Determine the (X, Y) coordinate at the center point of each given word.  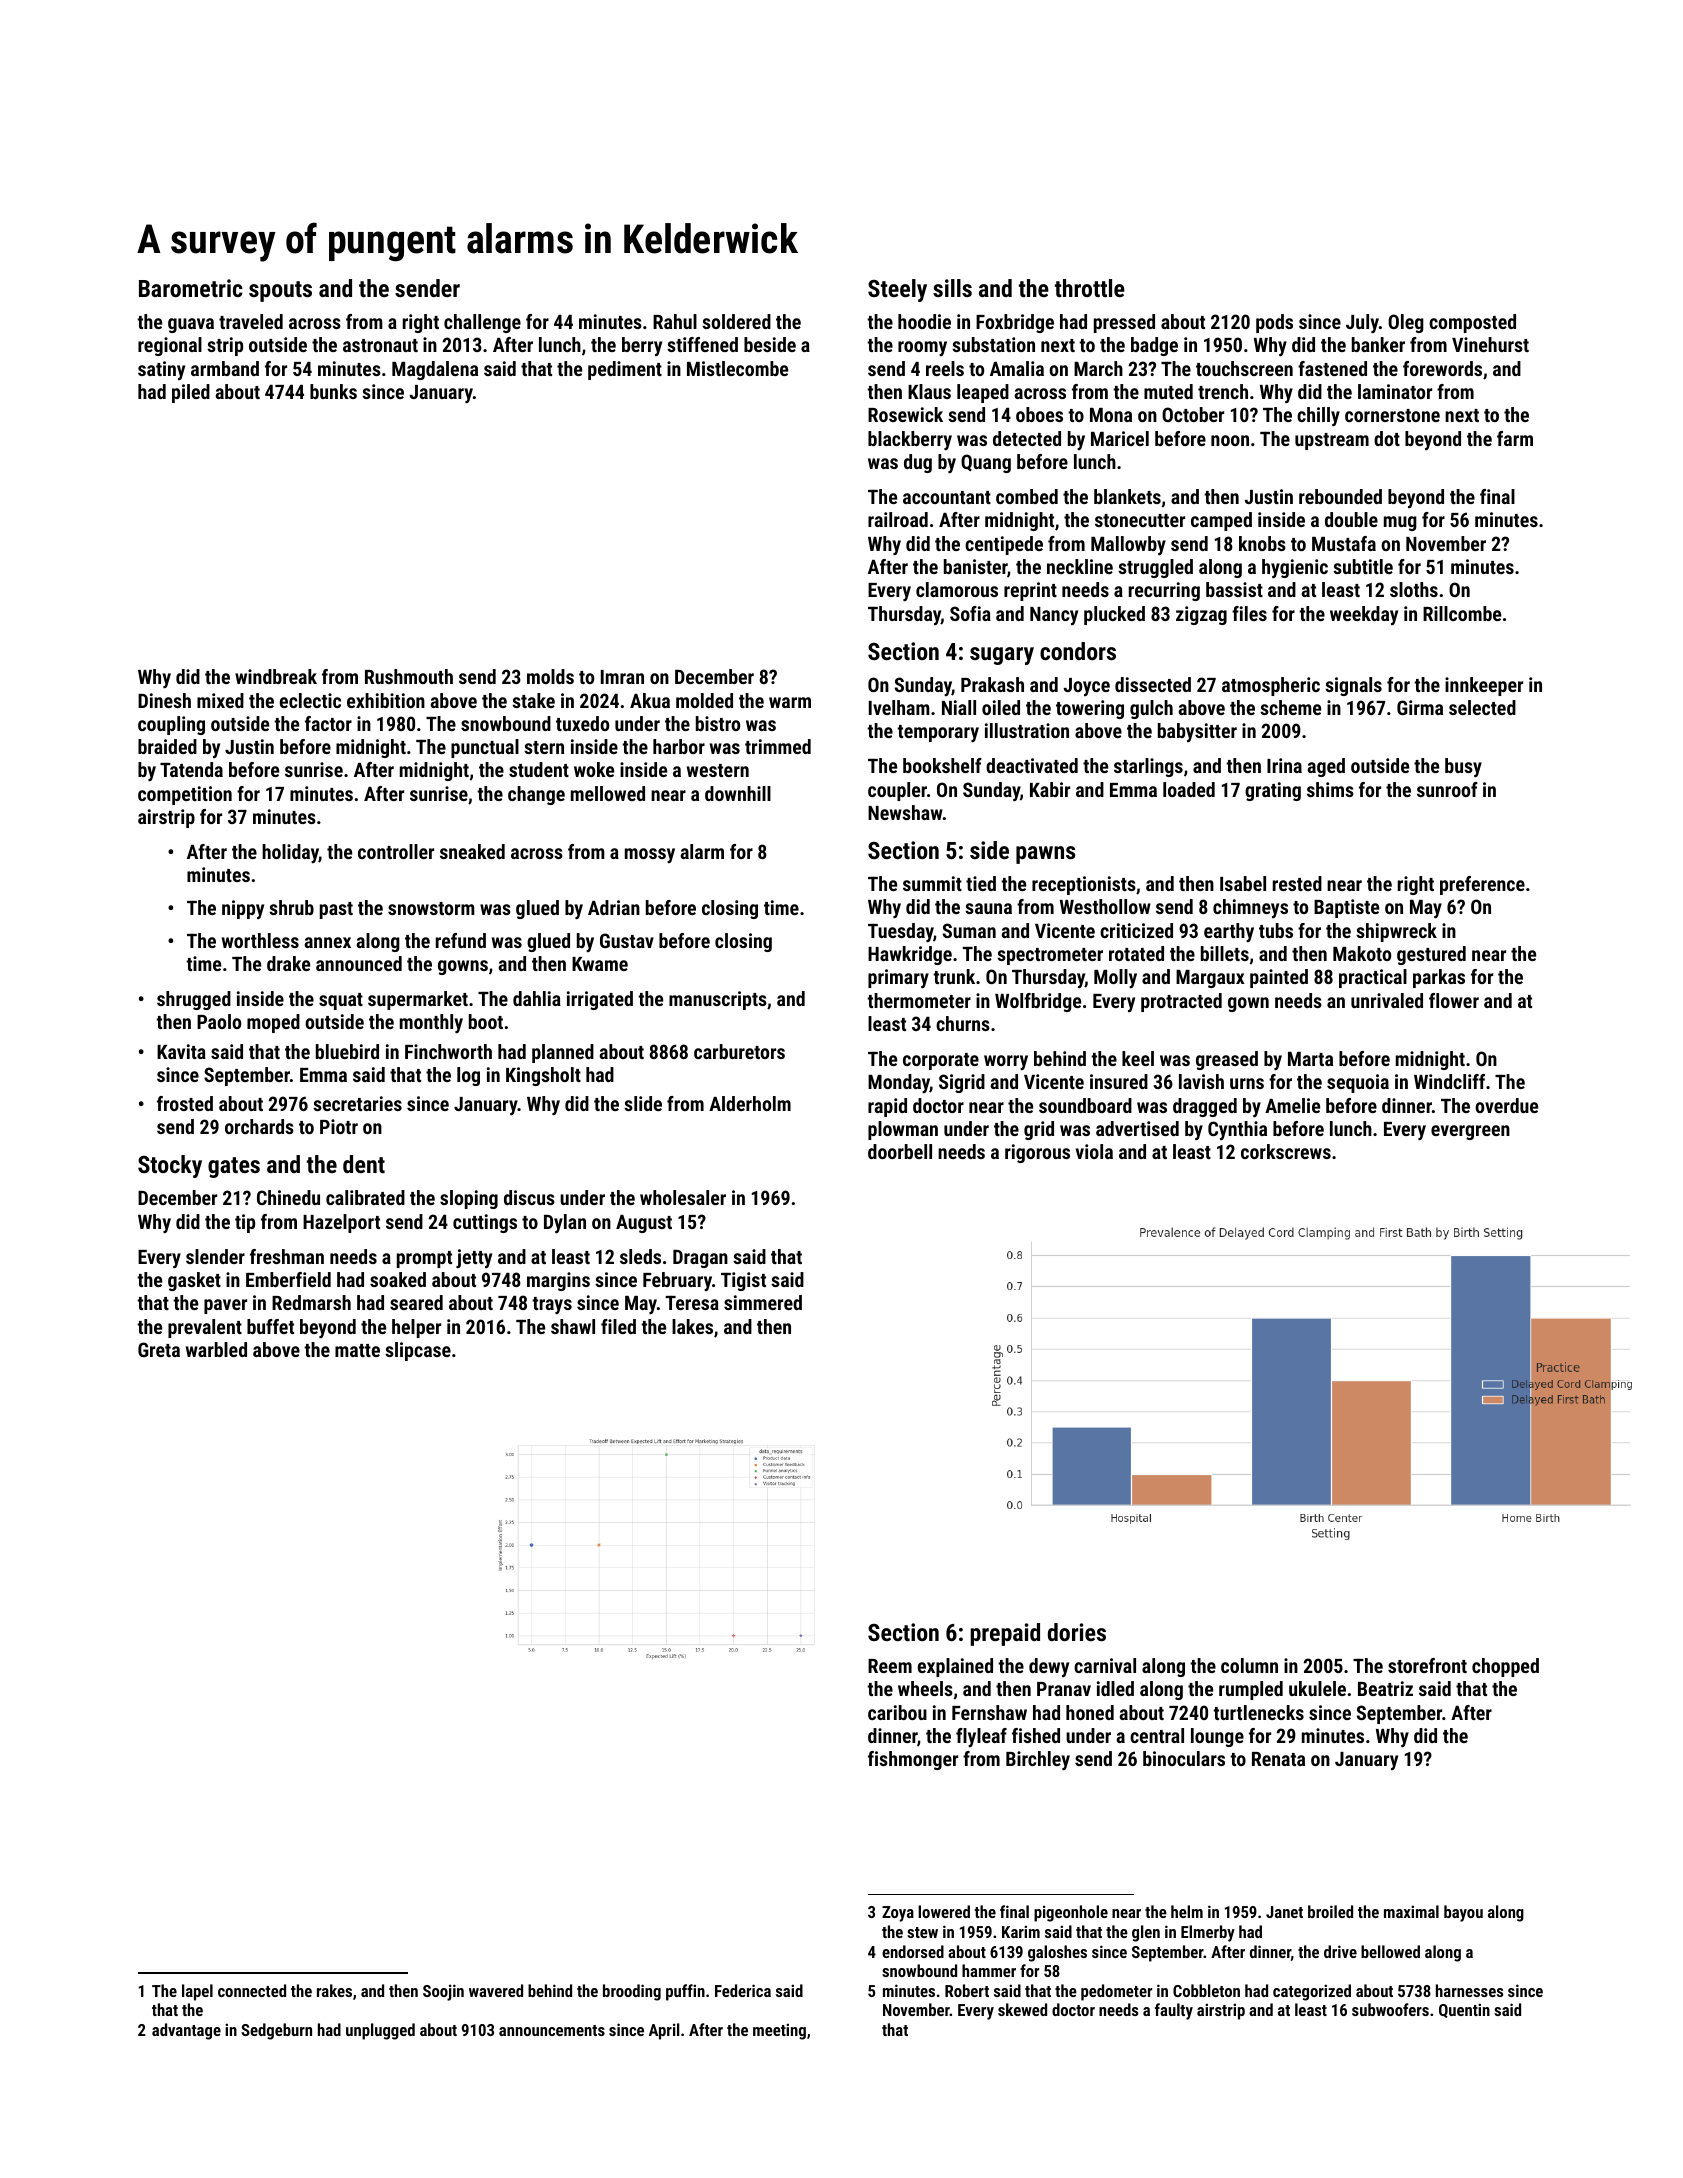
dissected (1153, 684)
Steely (897, 290)
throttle (1090, 288)
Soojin (443, 1992)
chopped (1505, 1667)
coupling (171, 725)
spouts (280, 291)
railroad (898, 519)
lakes (692, 1326)
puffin (685, 1992)
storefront (1427, 1665)
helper (416, 1328)
